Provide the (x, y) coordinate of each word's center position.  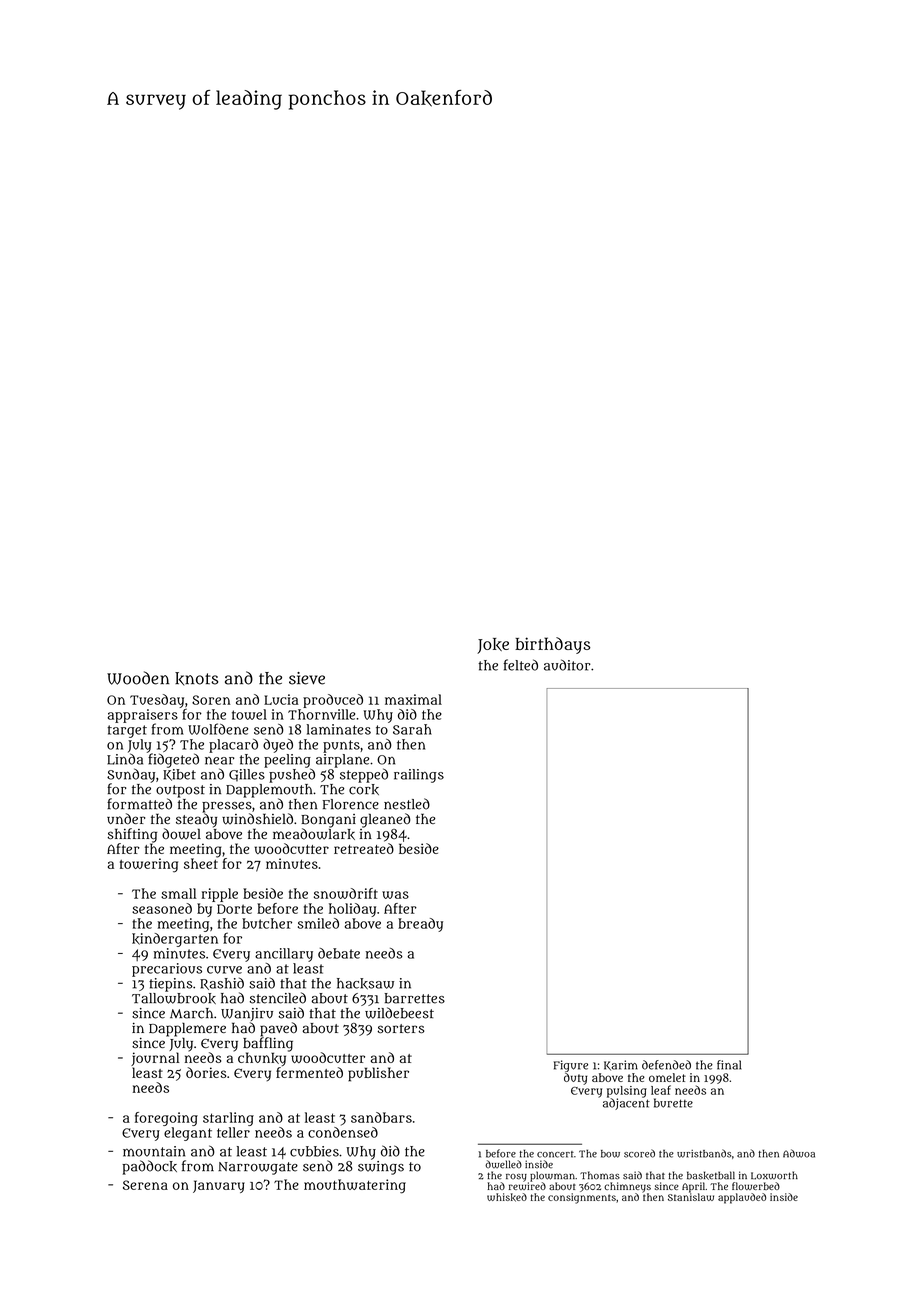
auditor (567, 665)
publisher (378, 1074)
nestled (407, 804)
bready (420, 925)
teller (233, 1132)
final (729, 1065)
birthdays (553, 645)
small (179, 893)
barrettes (415, 998)
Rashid (222, 983)
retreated (364, 848)
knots (196, 679)
